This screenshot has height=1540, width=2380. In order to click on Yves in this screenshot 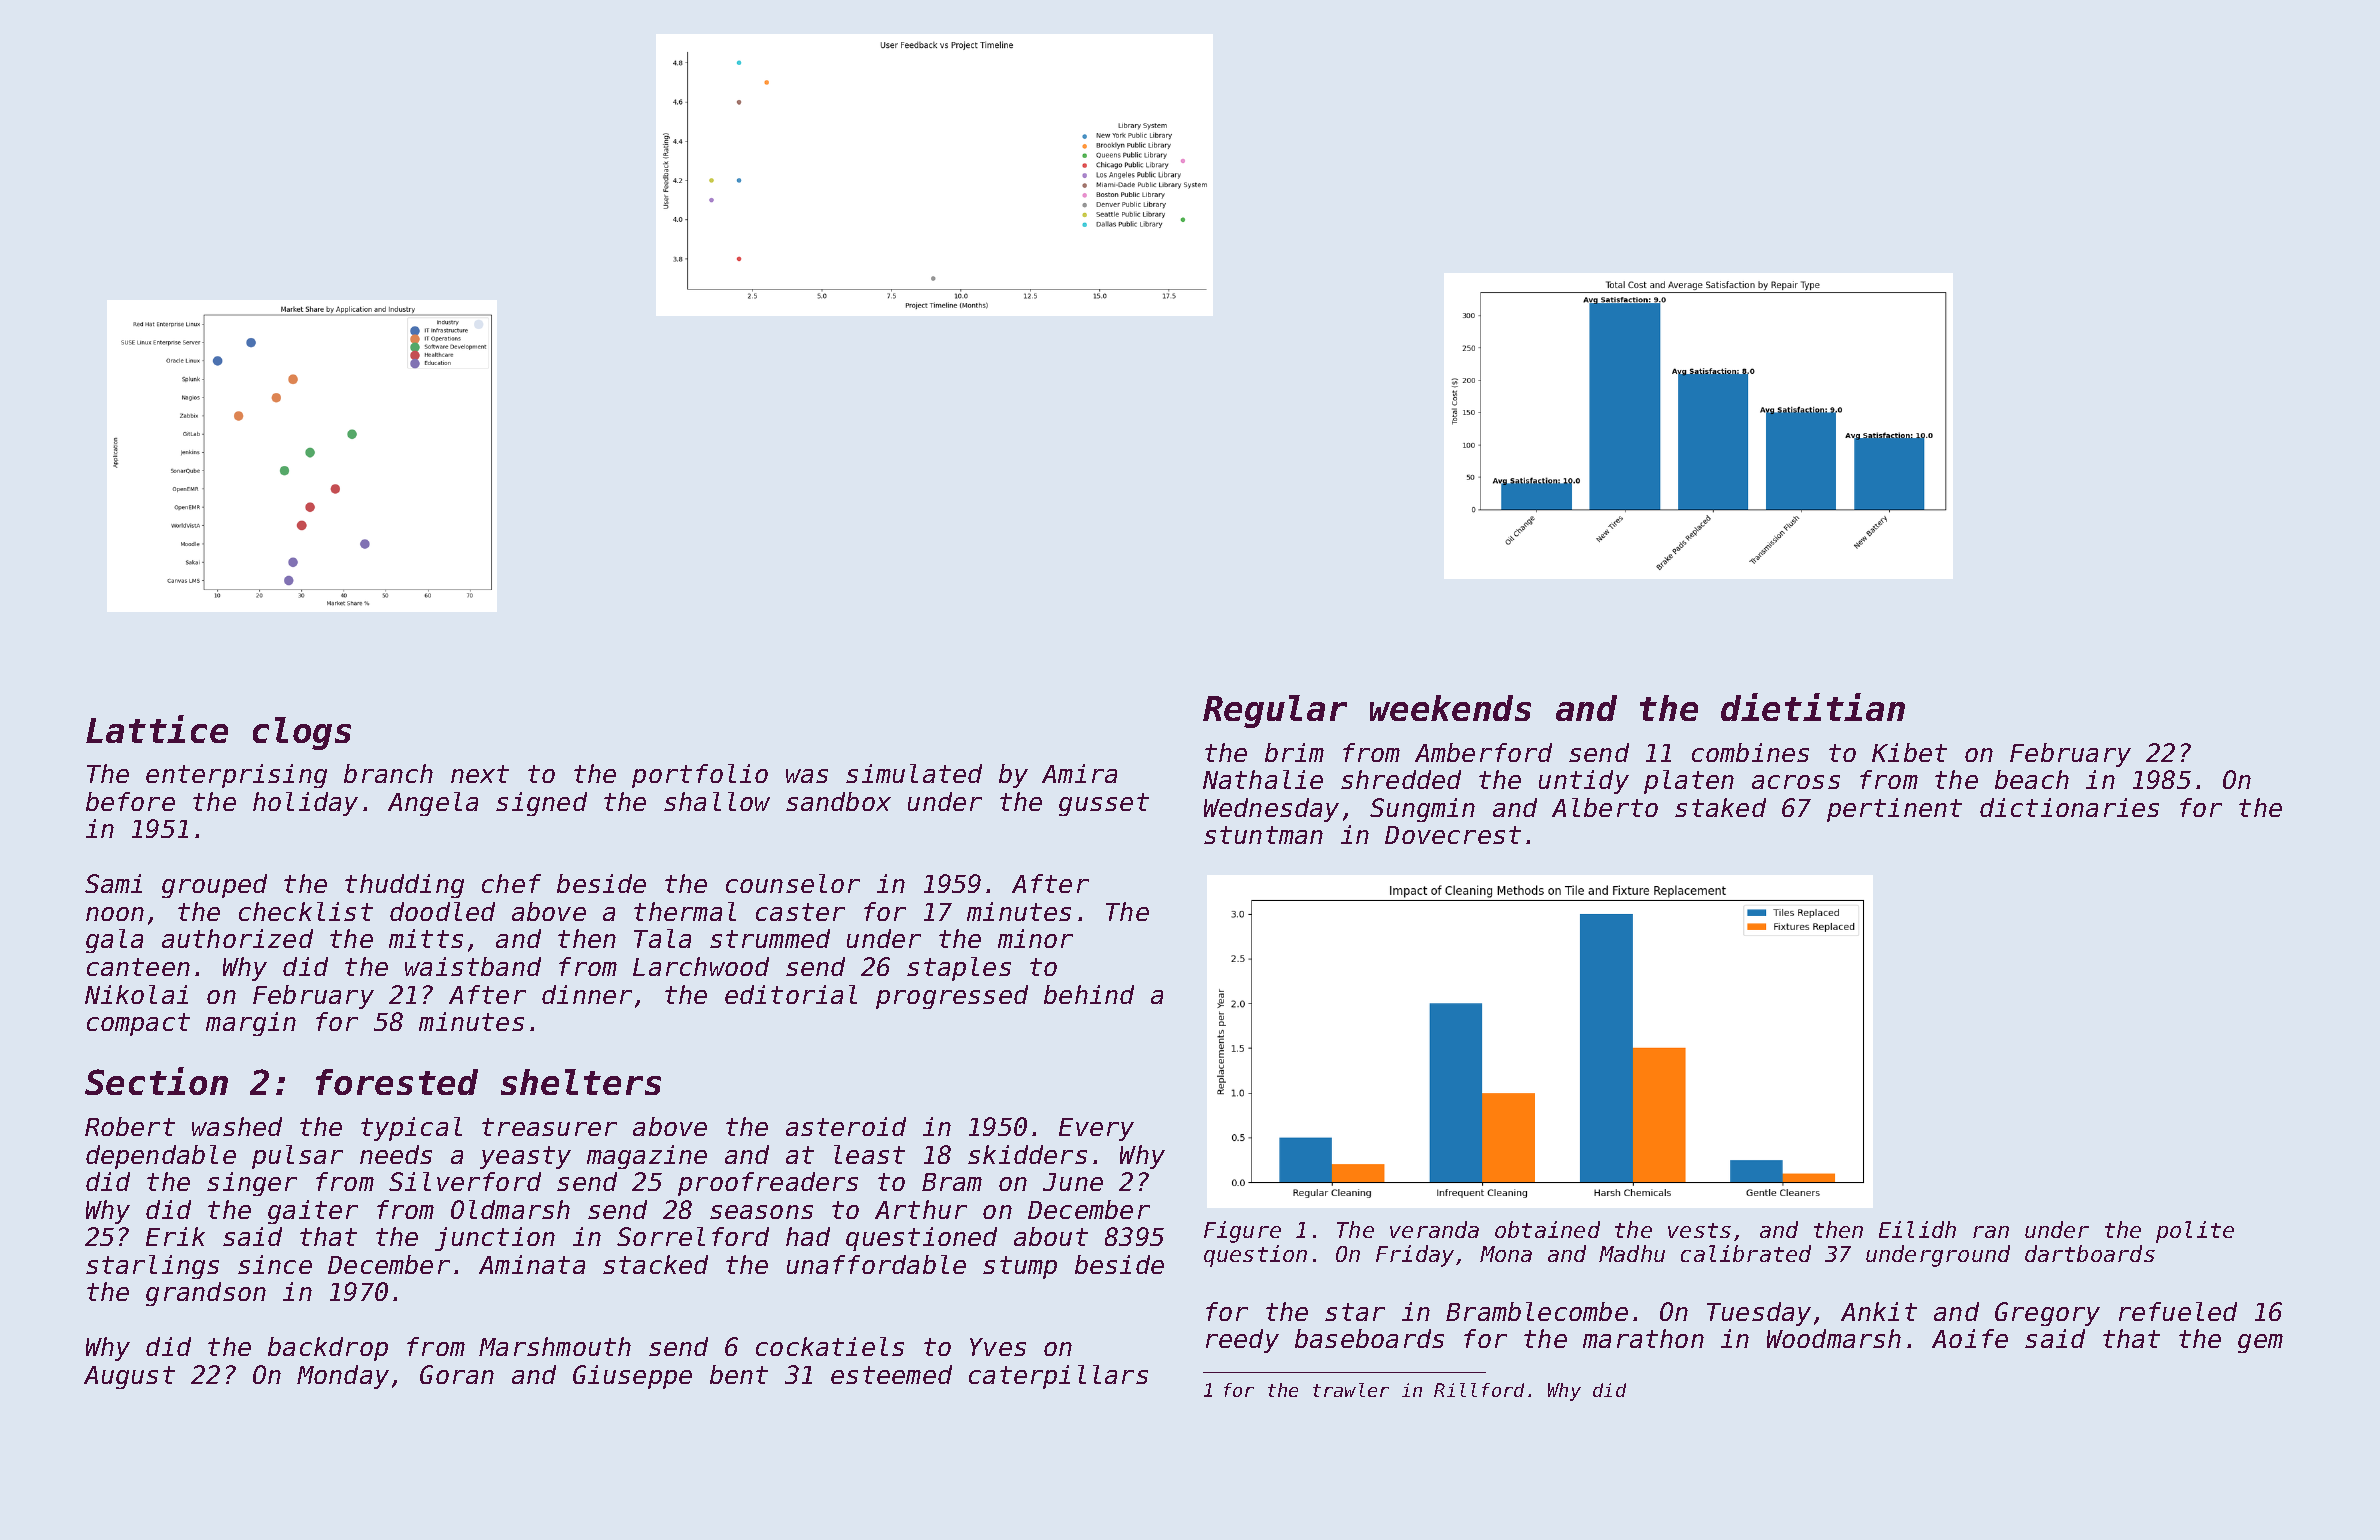, I will do `click(998, 1347)`.
